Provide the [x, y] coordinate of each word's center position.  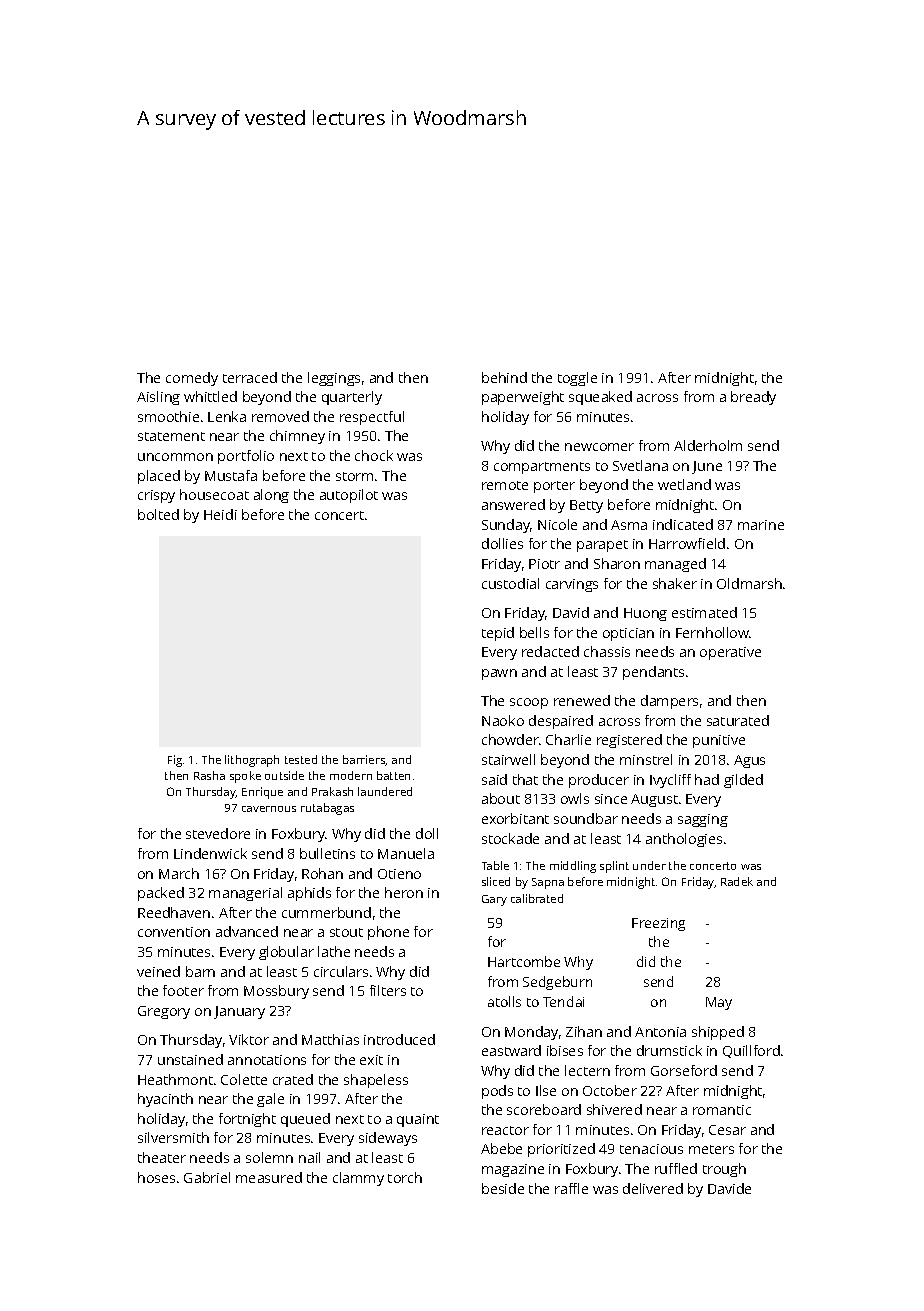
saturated [738, 720]
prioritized [561, 1150]
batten [393, 775]
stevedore [218, 833]
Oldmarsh [749, 583]
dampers [669, 702]
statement [171, 436]
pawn [499, 674]
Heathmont [175, 1079]
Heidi [220, 514]
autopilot [349, 496]
